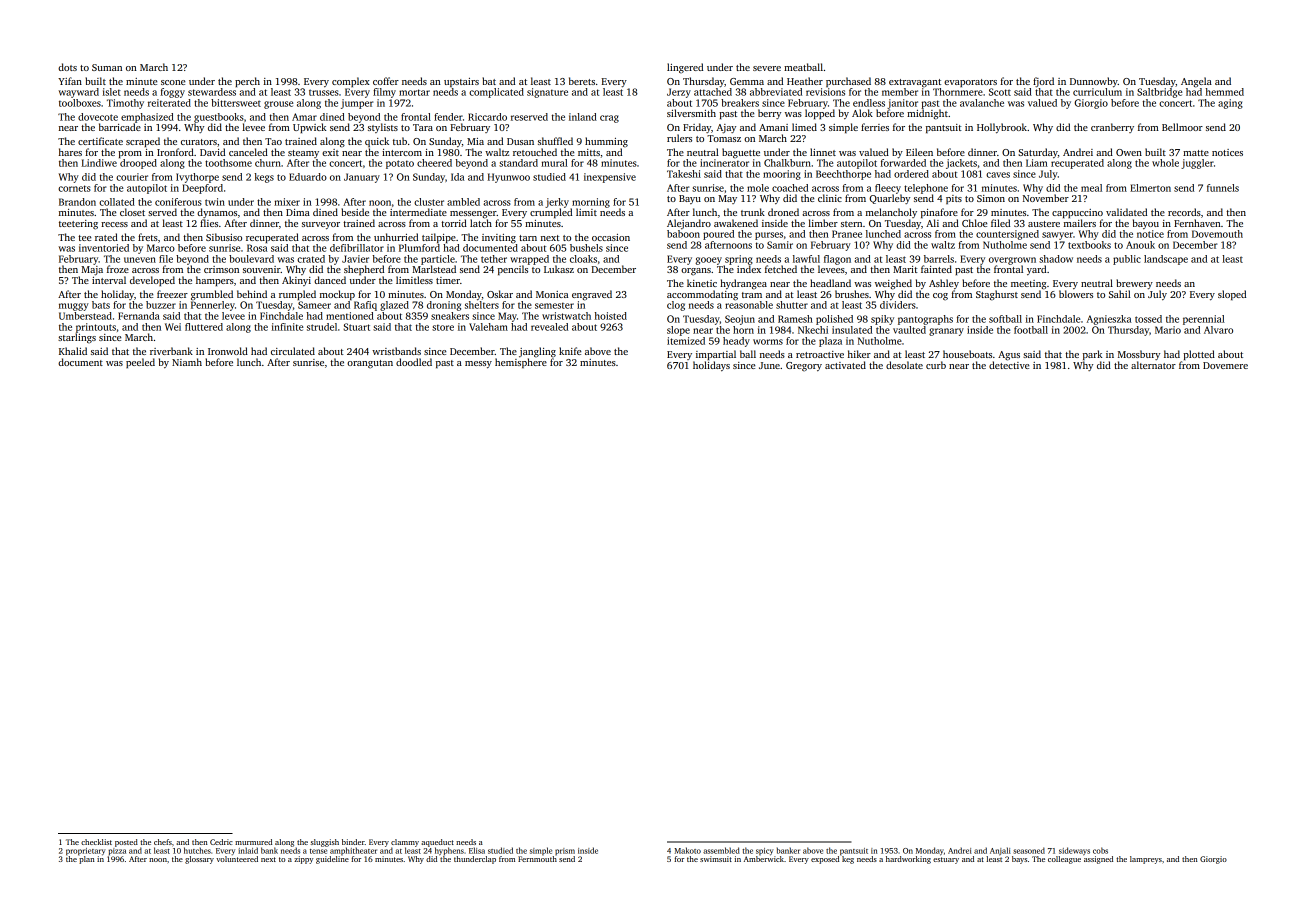  I want to click on curb, so click(936, 365).
